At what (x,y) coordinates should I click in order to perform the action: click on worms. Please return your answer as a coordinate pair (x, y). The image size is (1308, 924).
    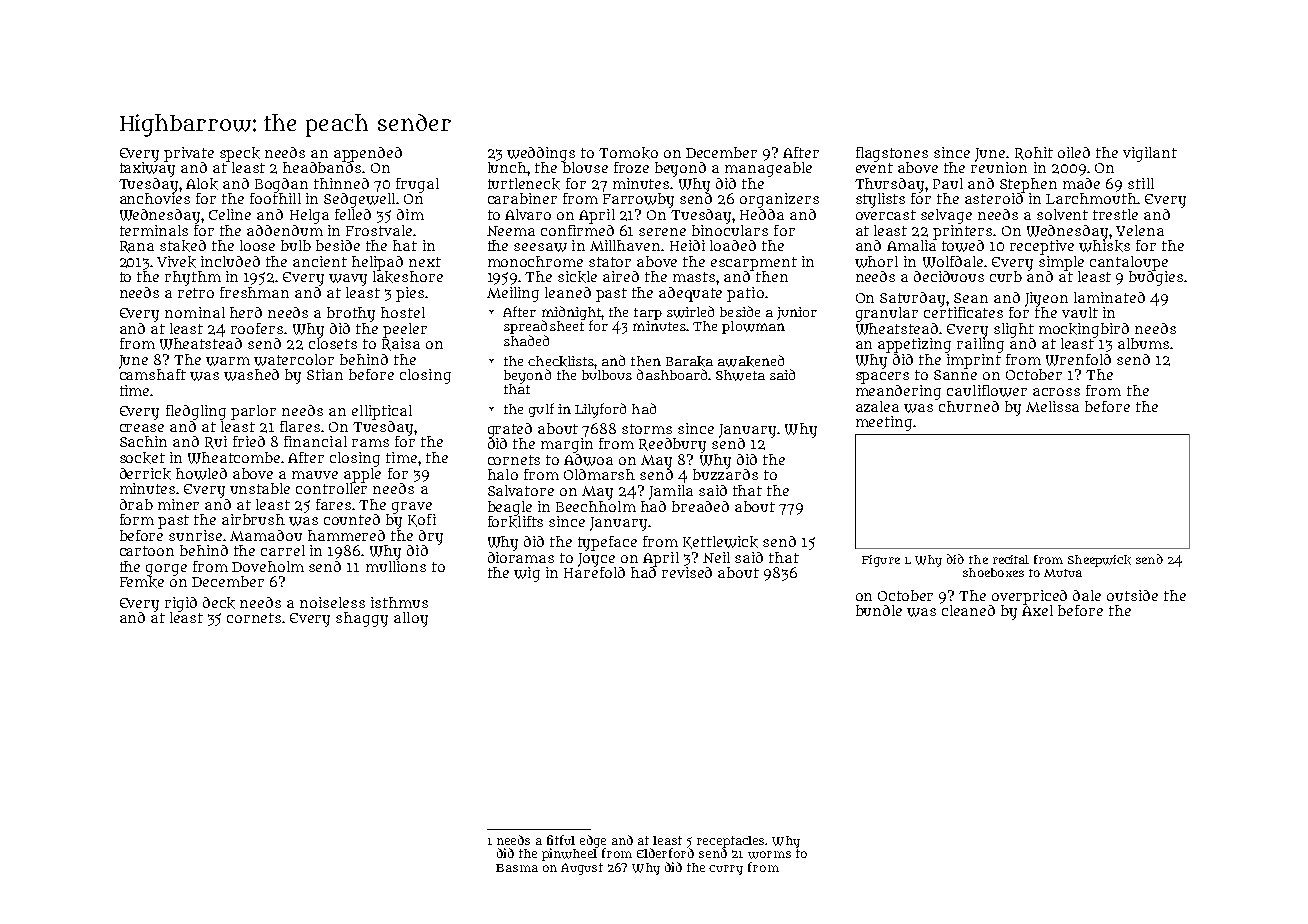
    Looking at the image, I should click on (769, 855).
